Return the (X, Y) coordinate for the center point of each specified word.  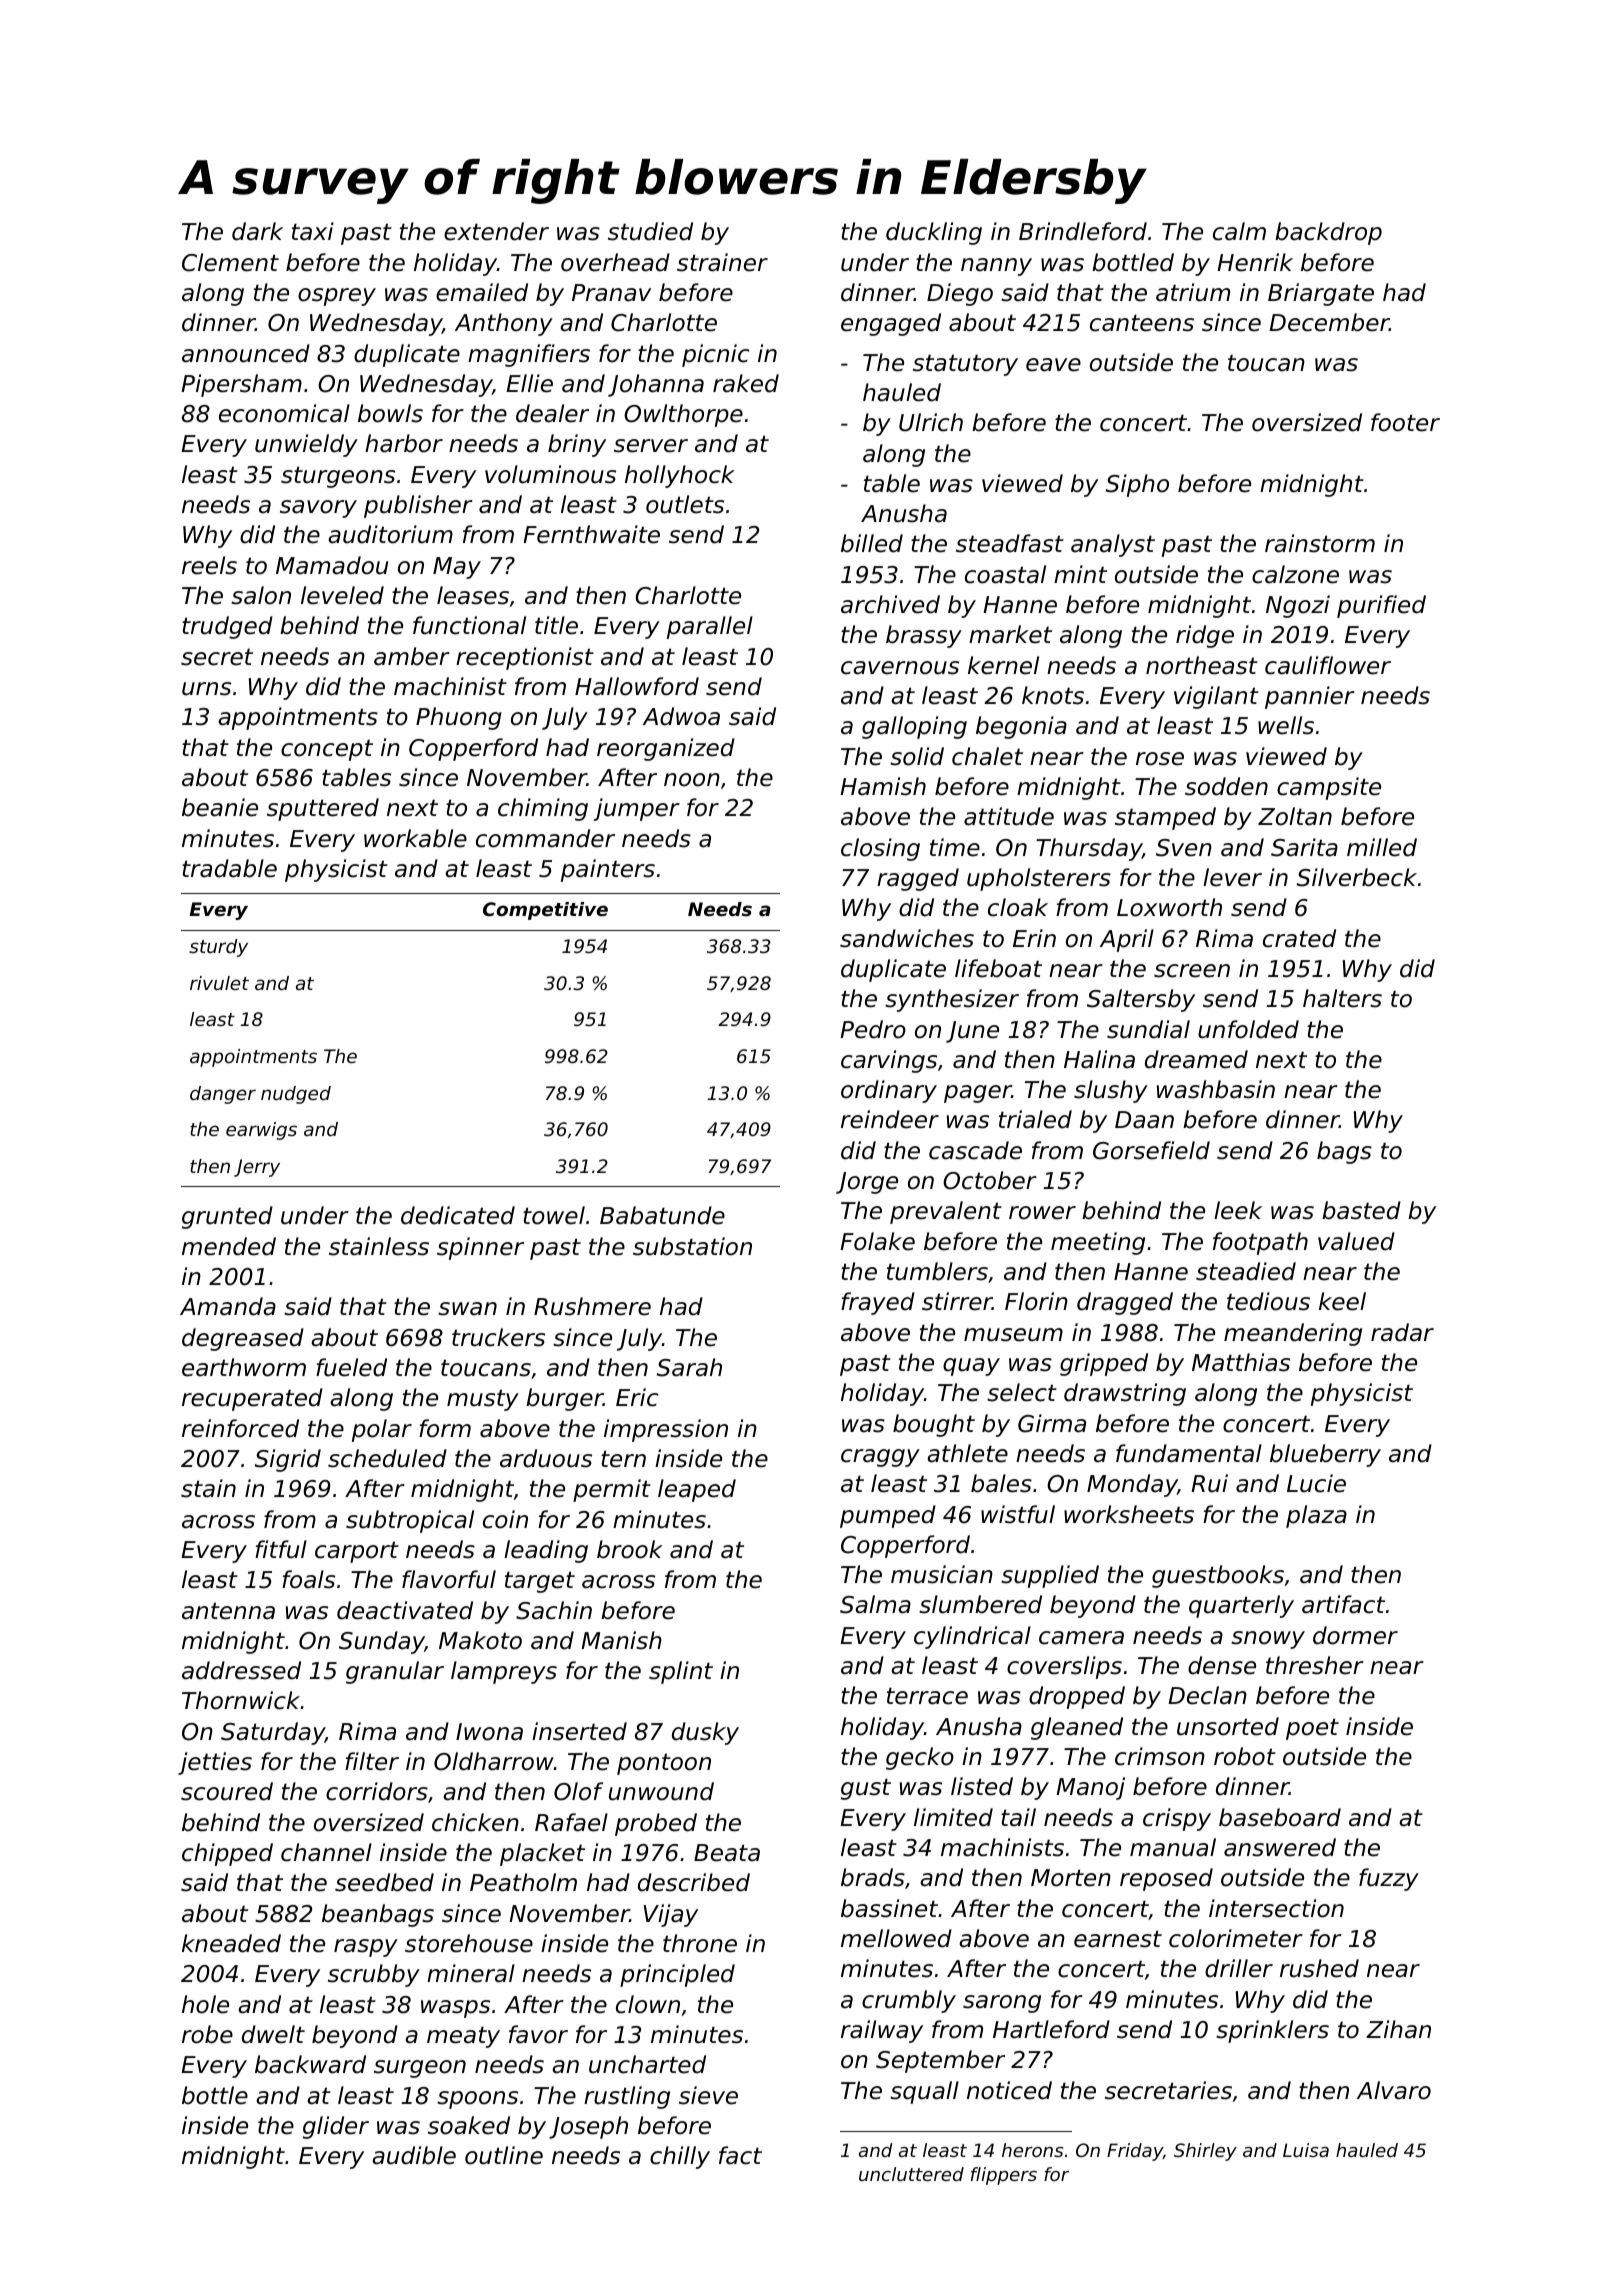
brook (630, 1549)
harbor (404, 443)
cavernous (900, 668)
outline (504, 2155)
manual (1173, 1847)
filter (372, 1761)
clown (648, 2004)
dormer (1355, 1635)
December (1329, 322)
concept (327, 750)
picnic (716, 355)
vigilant (1216, 697)
